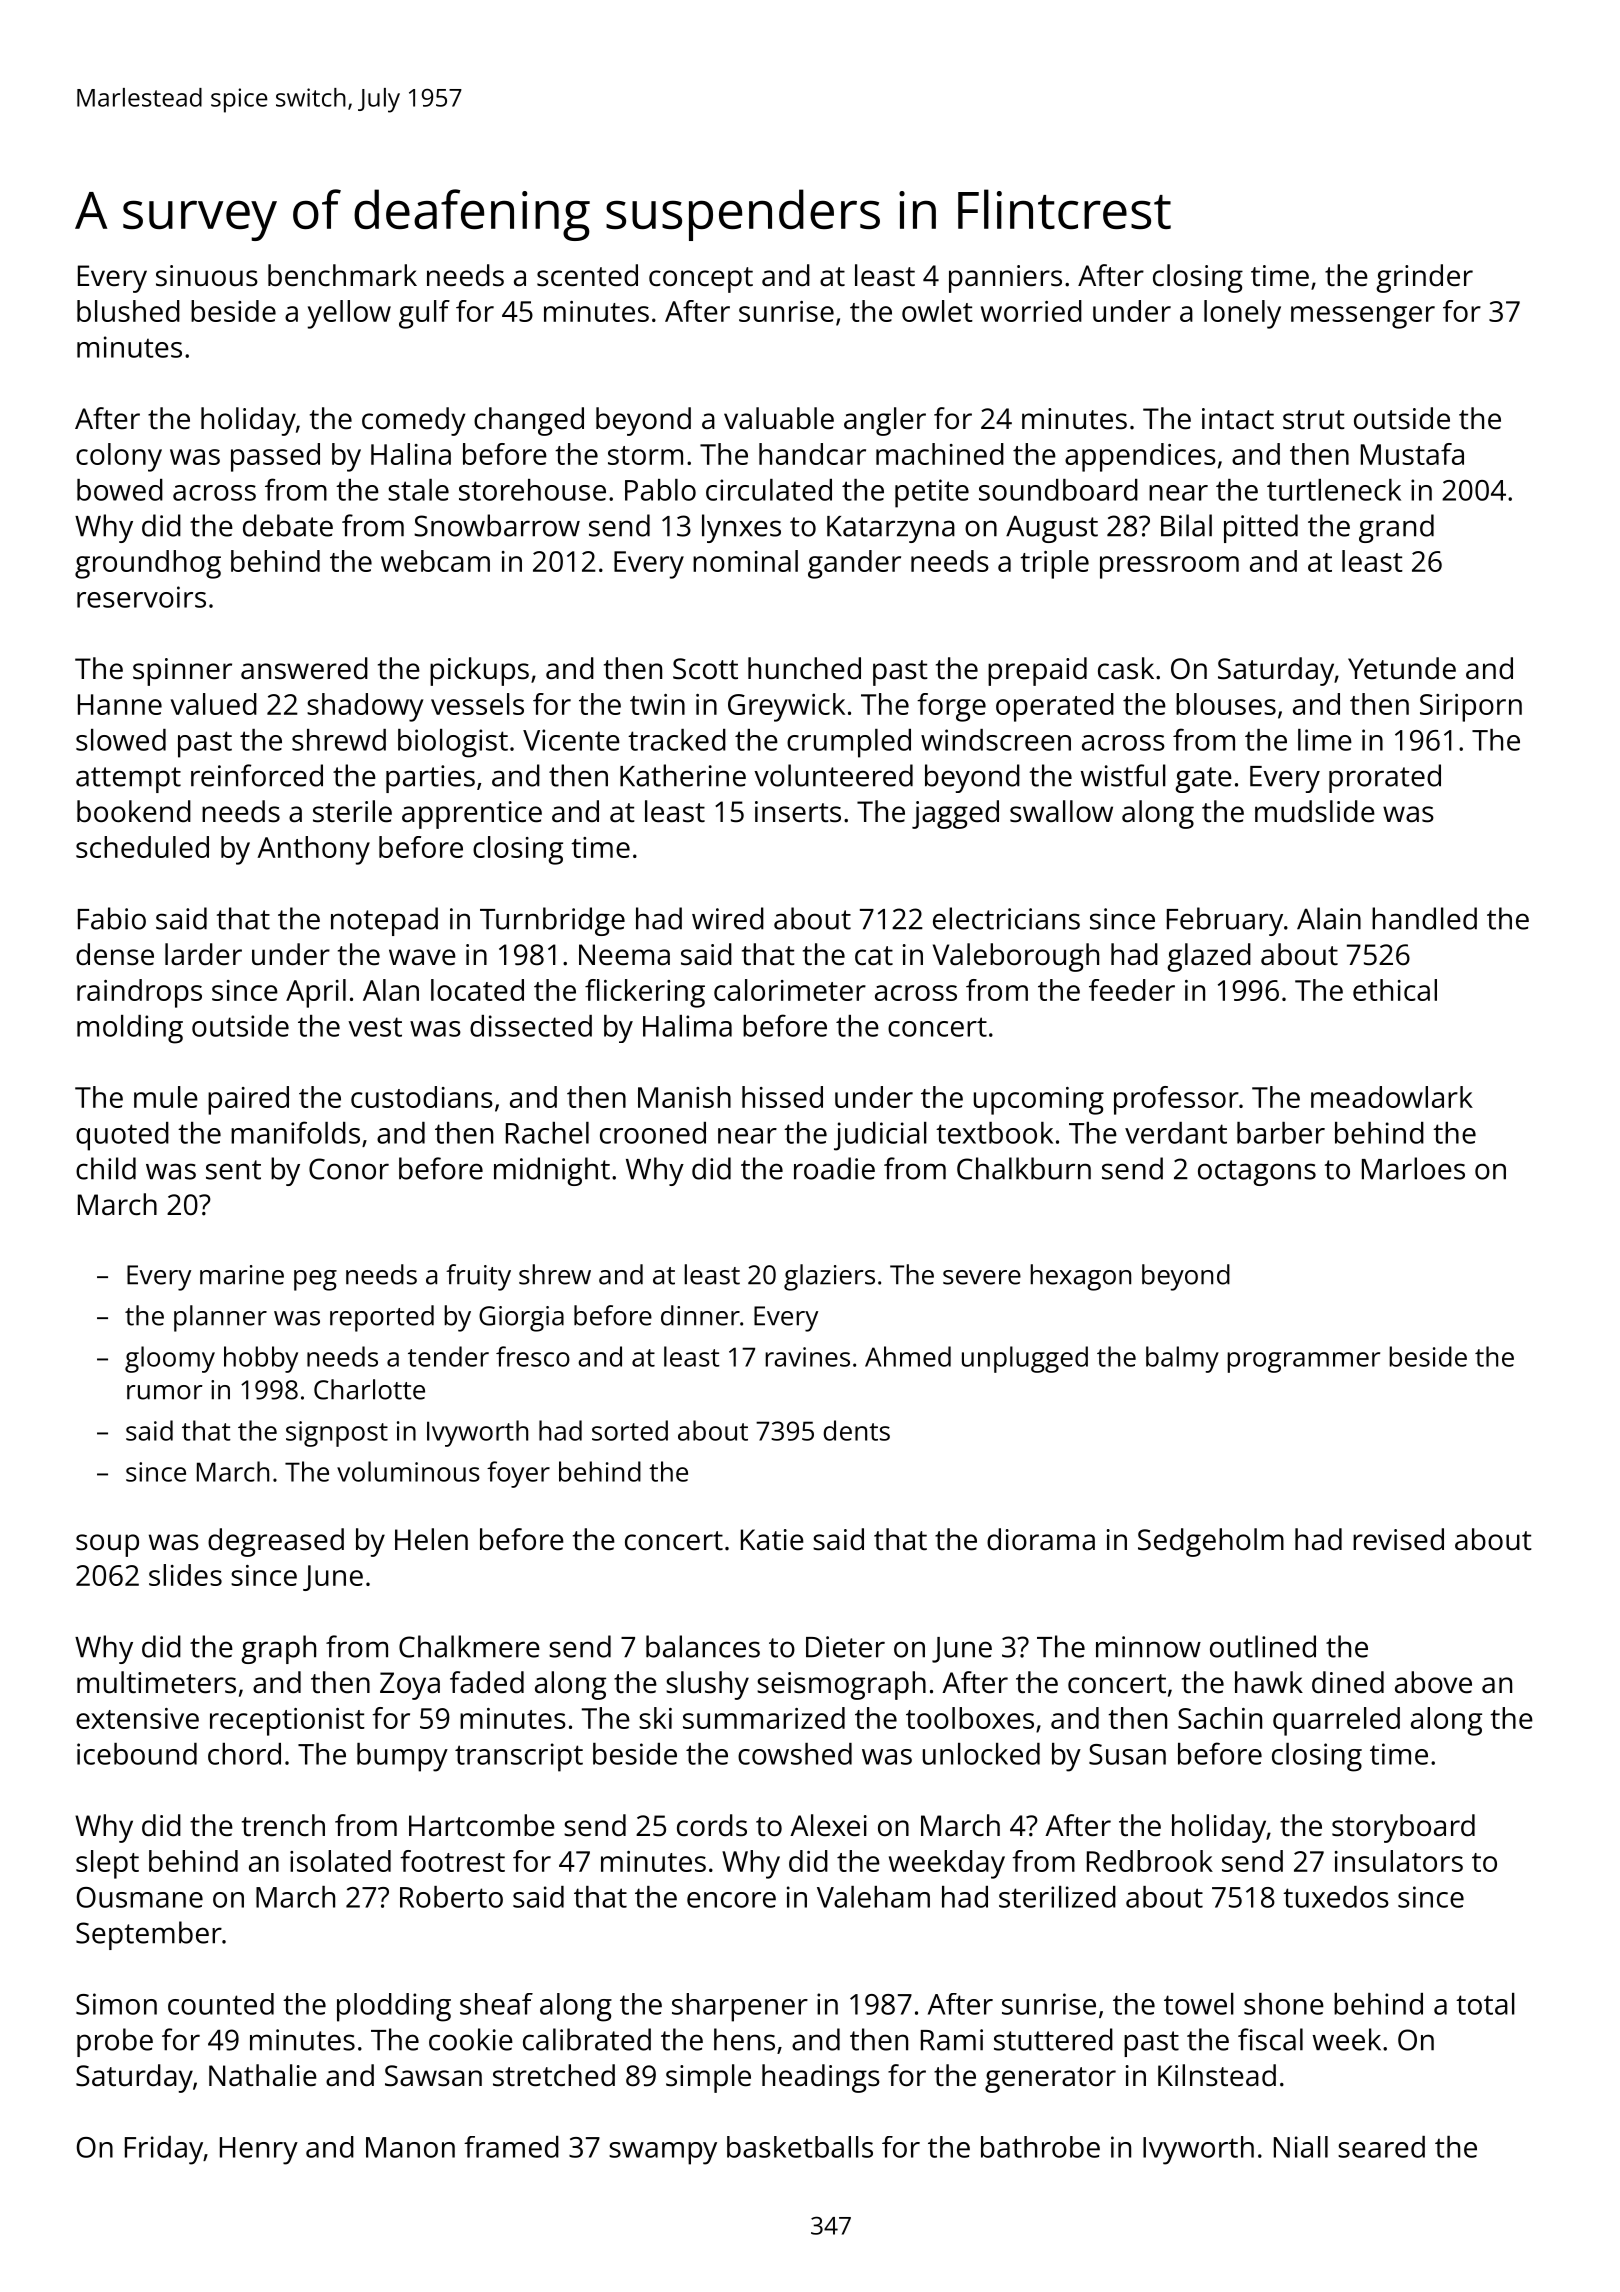  What do you see at coordinates (257, 775) in the screenshot?
I see `reinforced` at bounding box center [257, 775].
